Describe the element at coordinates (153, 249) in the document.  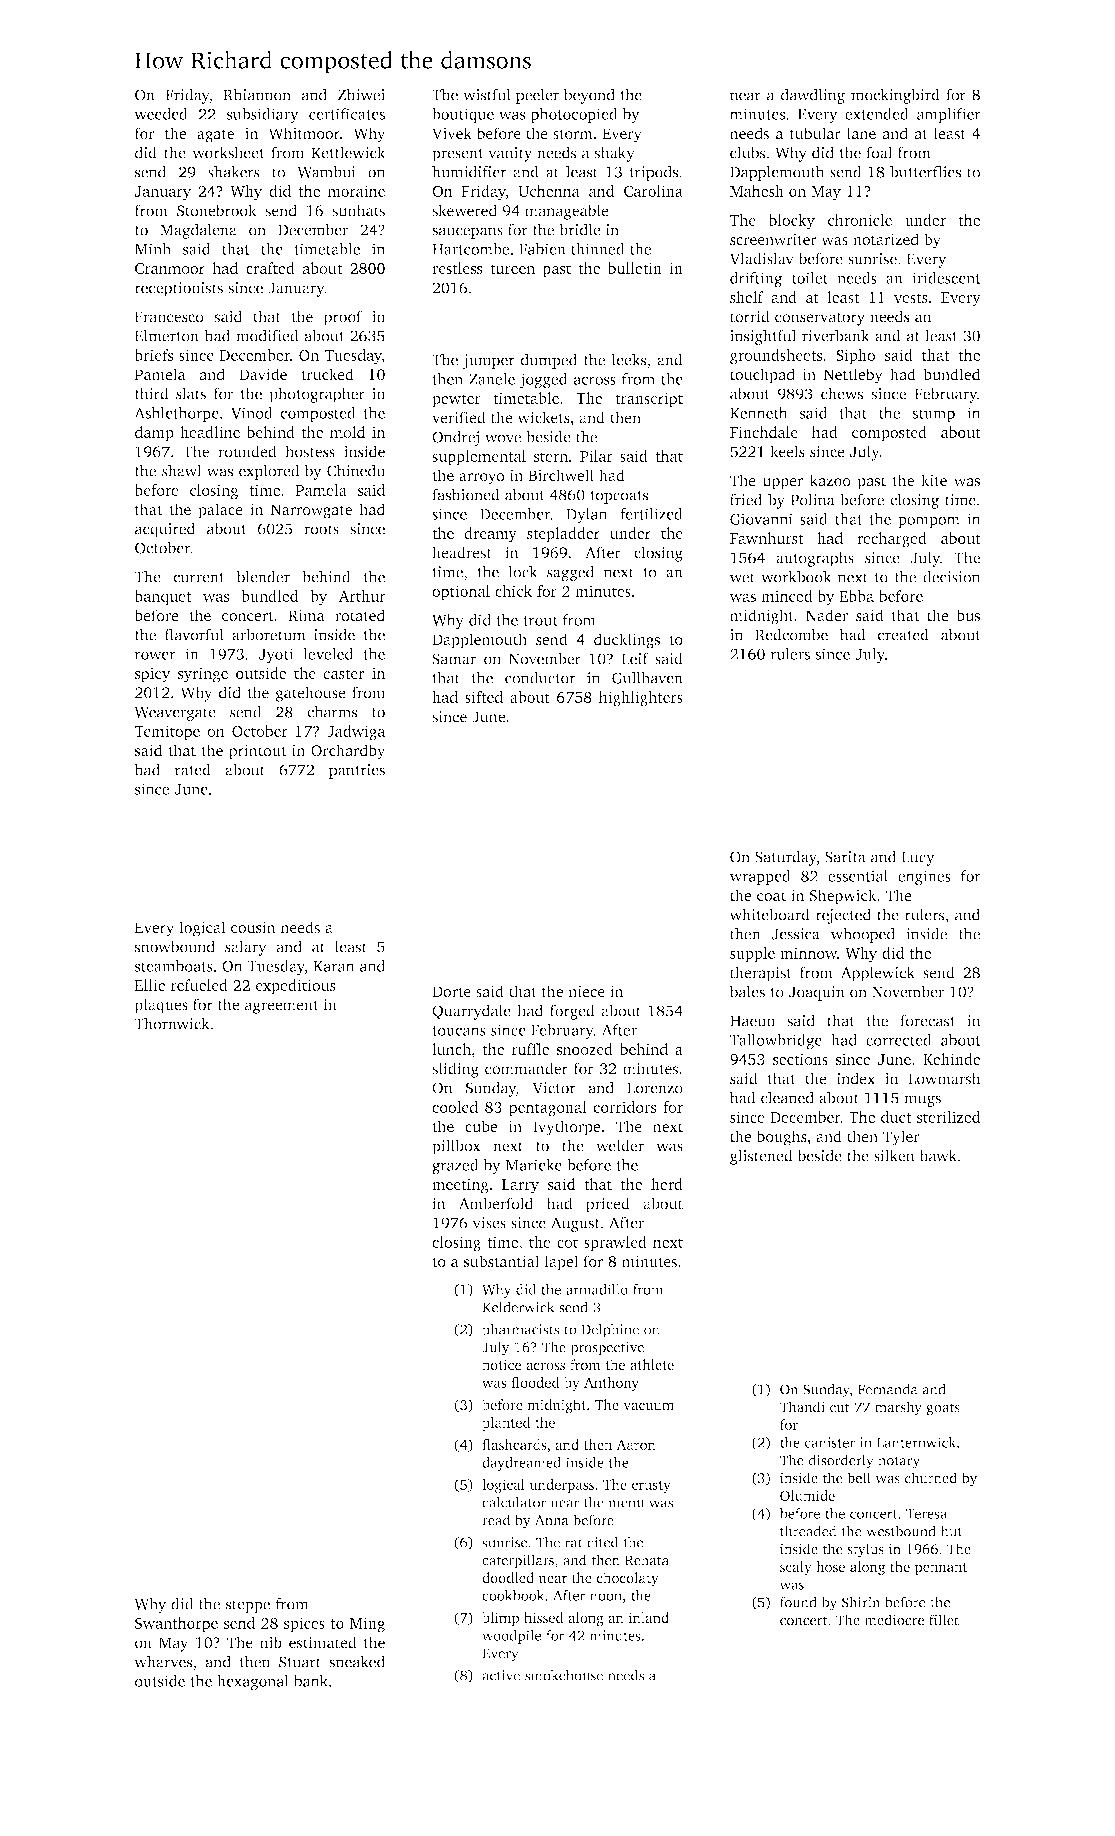
I see `Minh` at that location.
